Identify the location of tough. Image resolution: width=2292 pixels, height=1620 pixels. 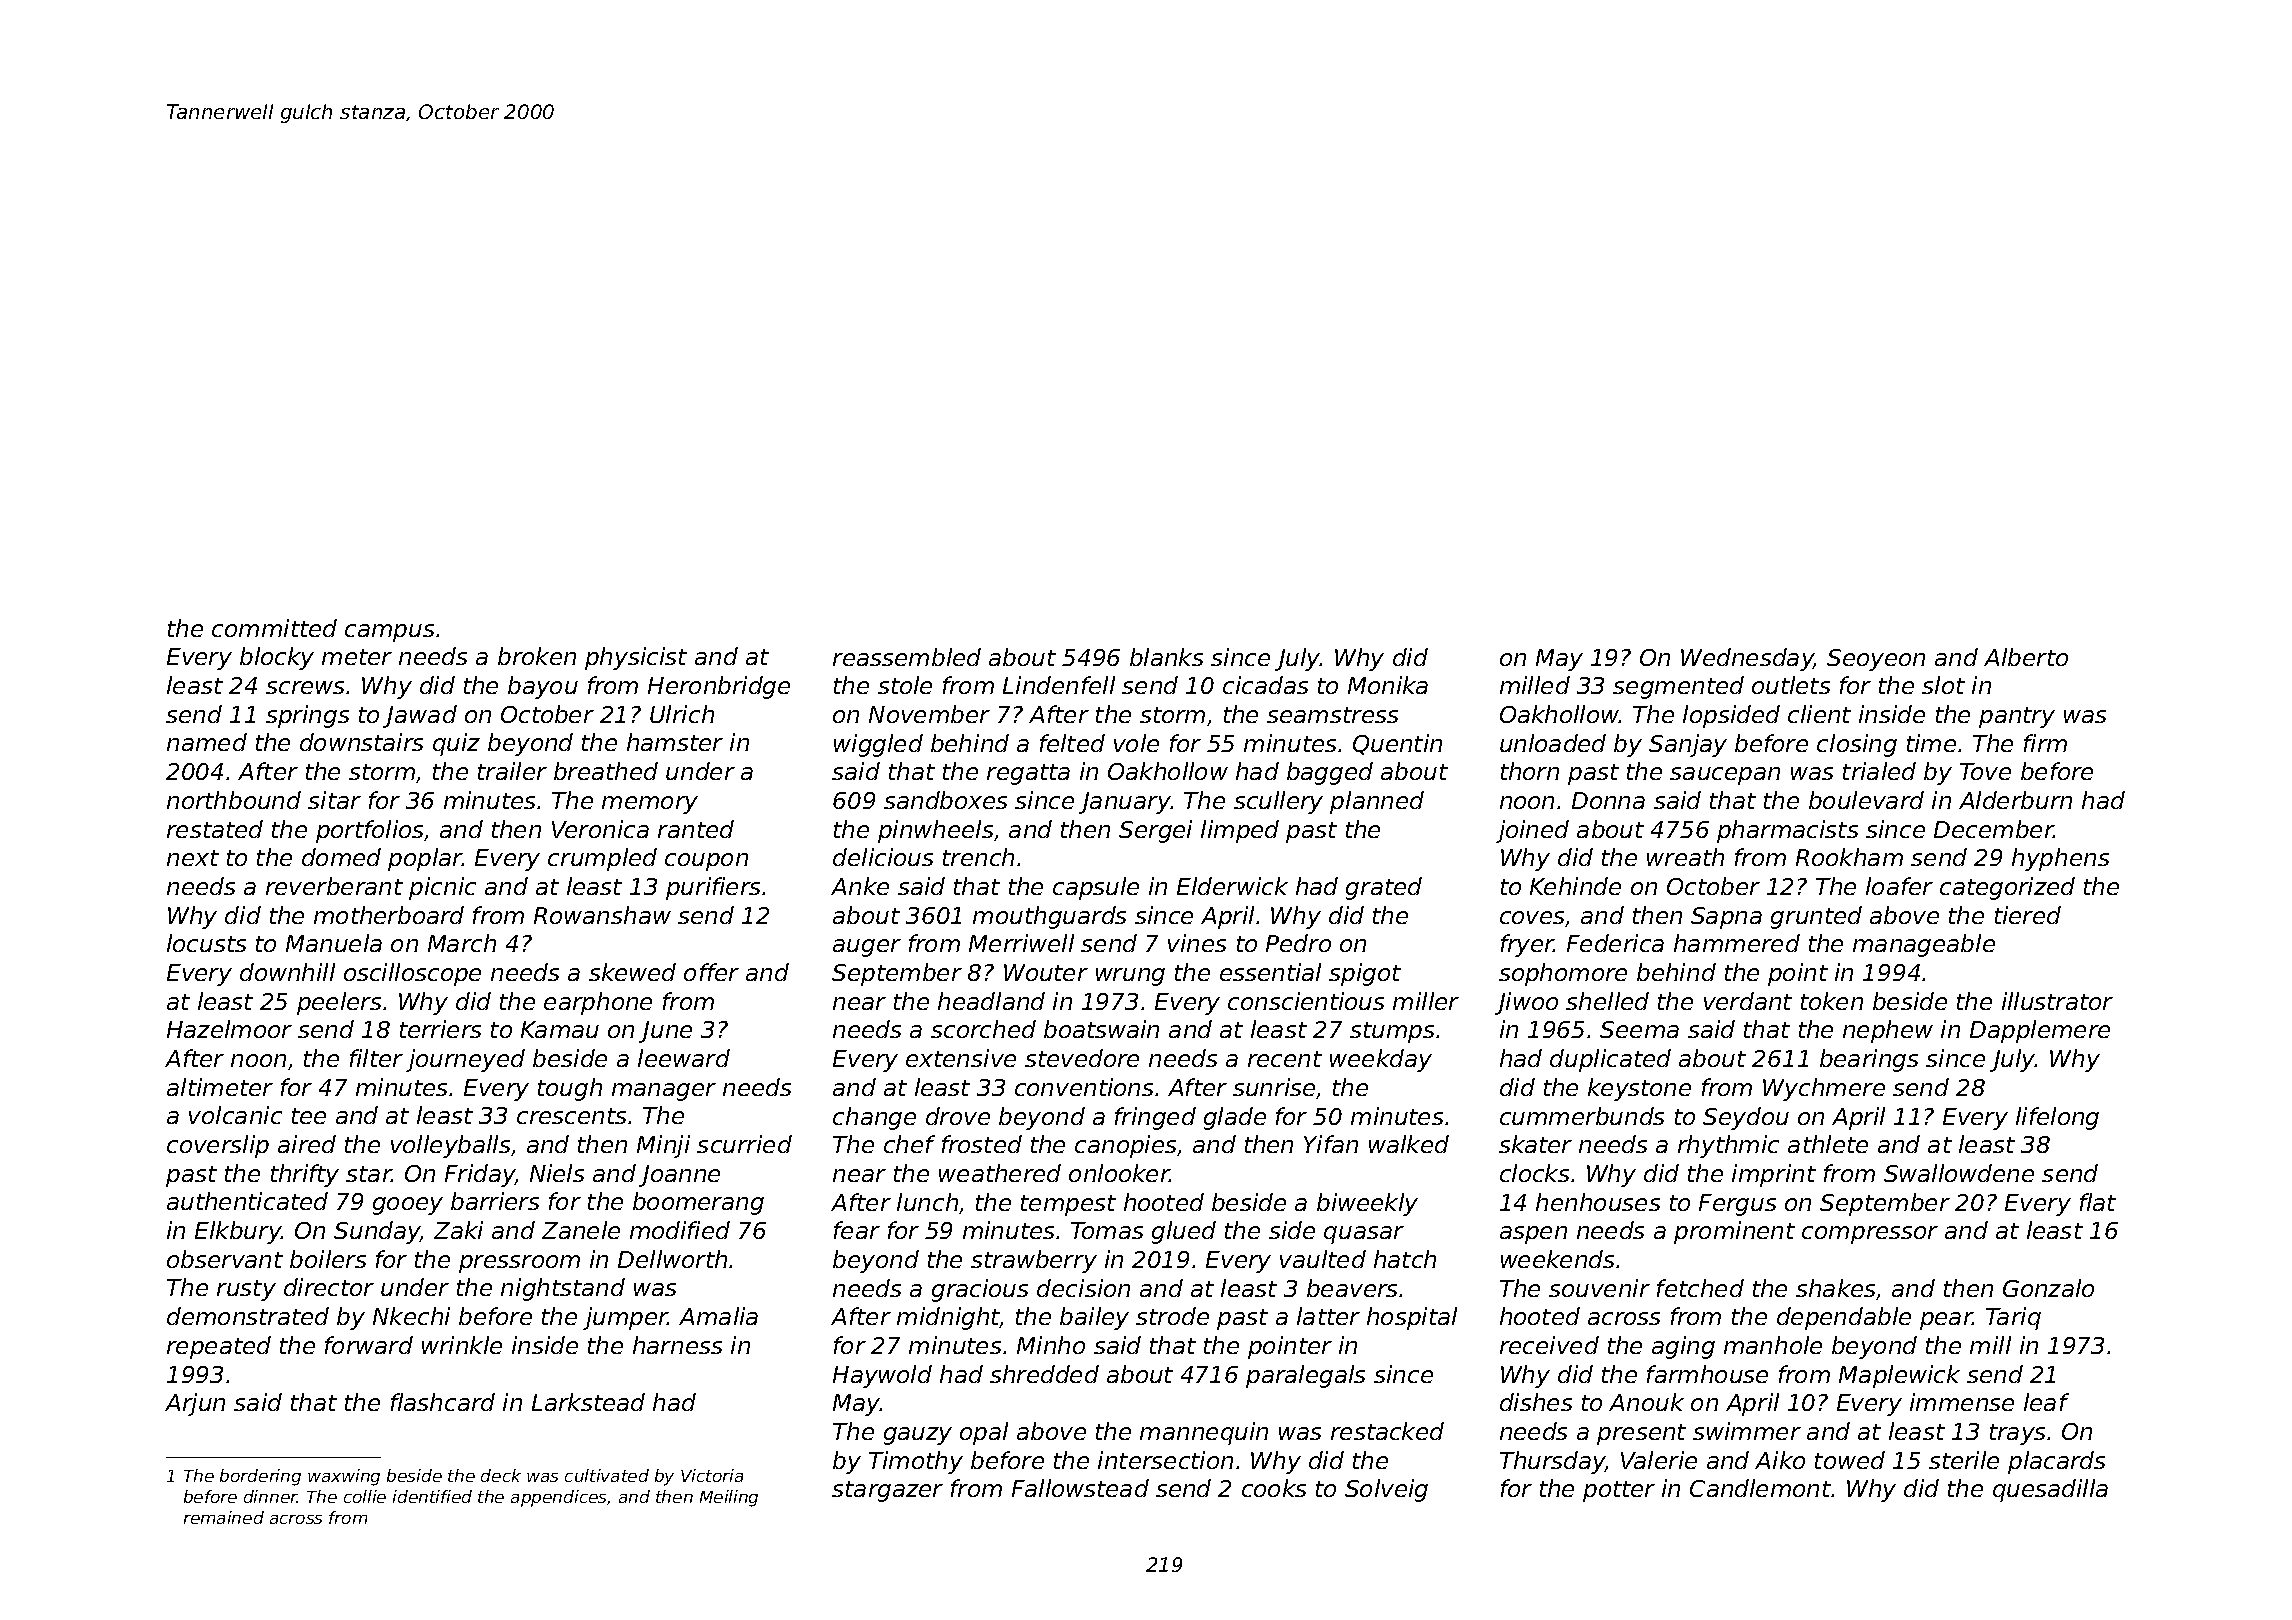
(570, 1089).
